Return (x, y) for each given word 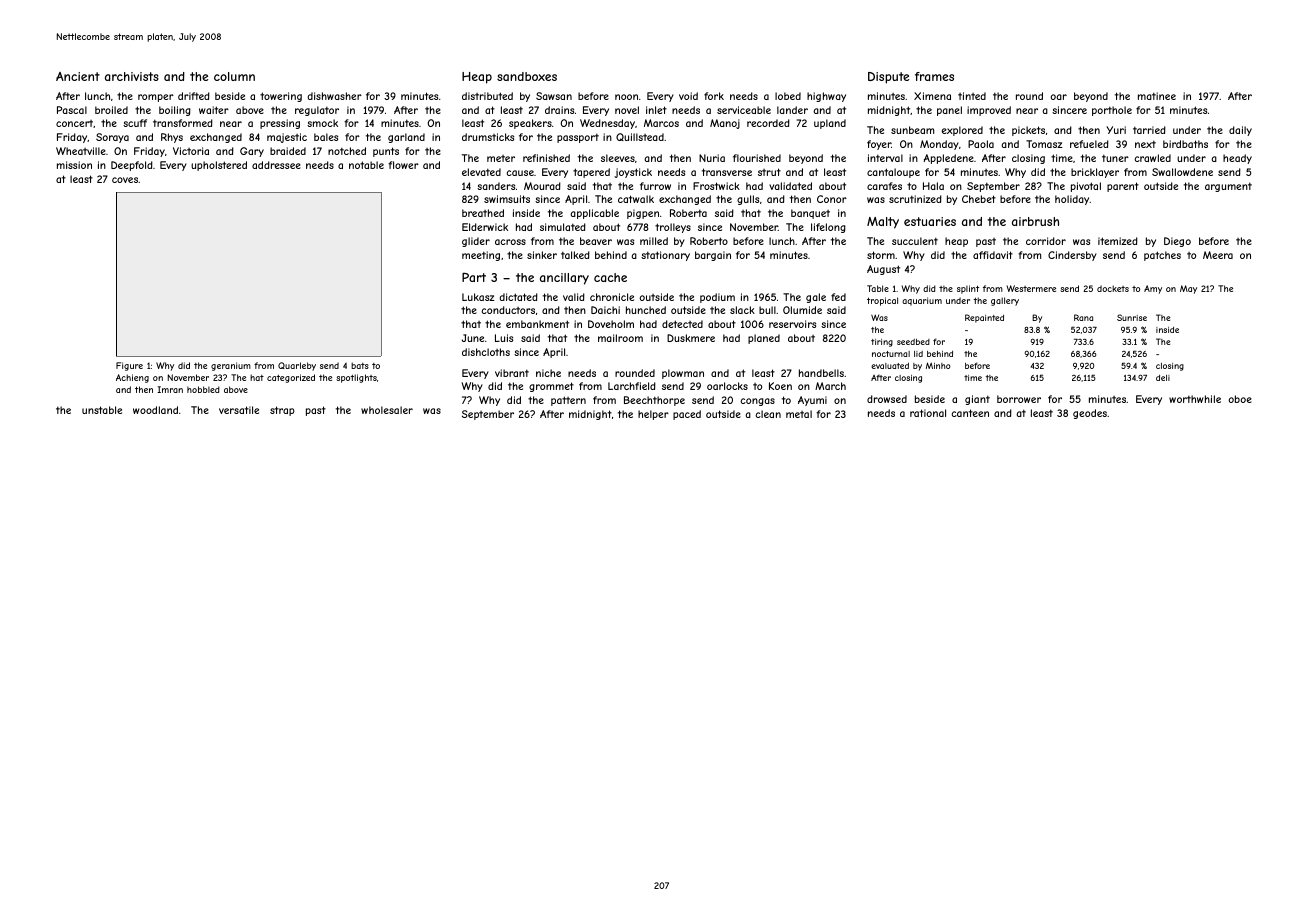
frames (934, 76)
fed (838, 297)
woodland (155, 410)
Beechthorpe (654, 401)
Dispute (888, 78)
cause (520, 173)
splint (968, 289)
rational (928, 413)
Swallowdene (1182, 172)
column (234, 76)
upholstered (219, 166)
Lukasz (478, 297)
